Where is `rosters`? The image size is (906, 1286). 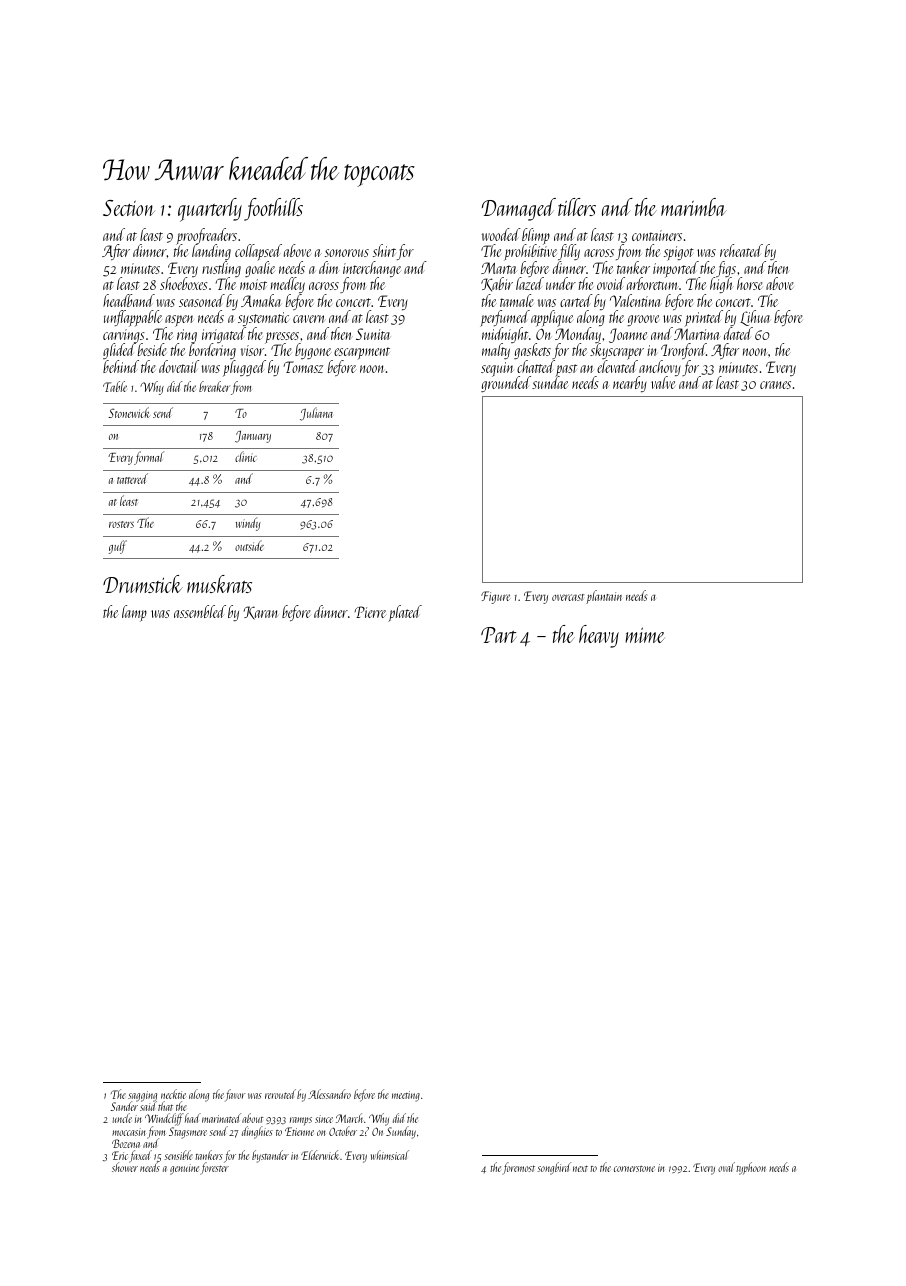 rosters is located at coordinates (121, 524).
